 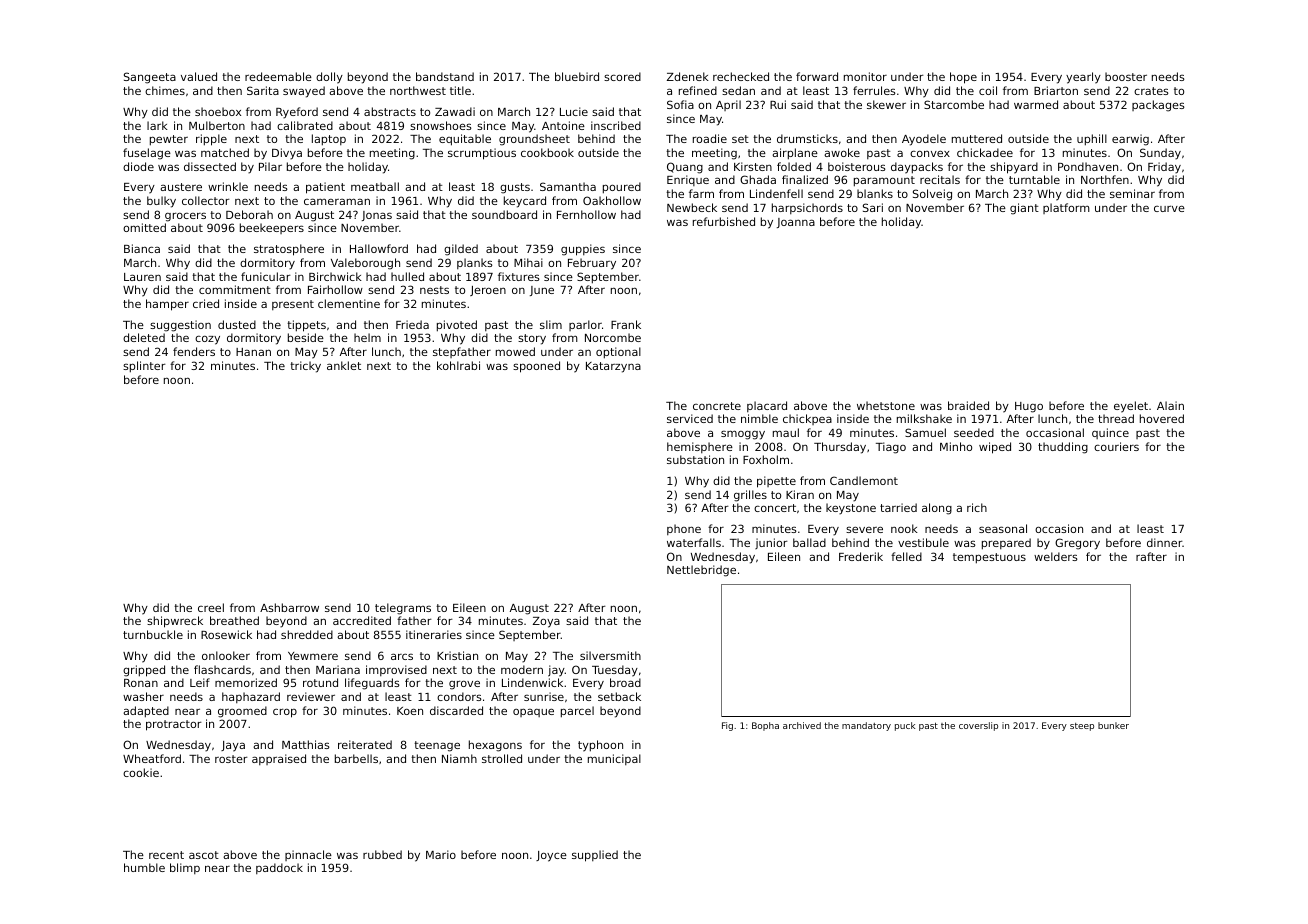 What do you see at coordinates (1164, 542) in the screenshot?
I see `dinner` at bounding box center [1164, 542].
